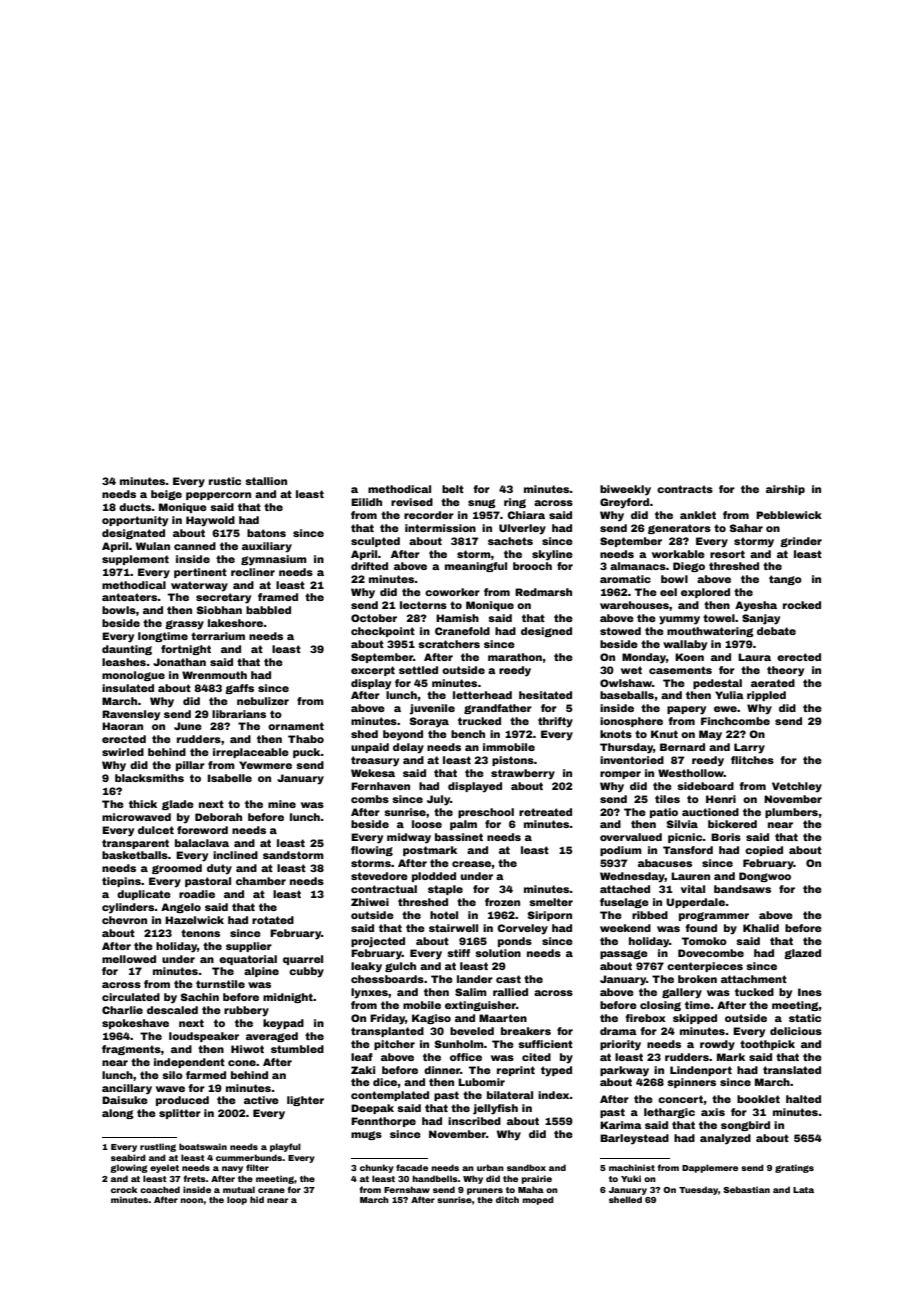  I want to click on moped, so click(538, 1200).
